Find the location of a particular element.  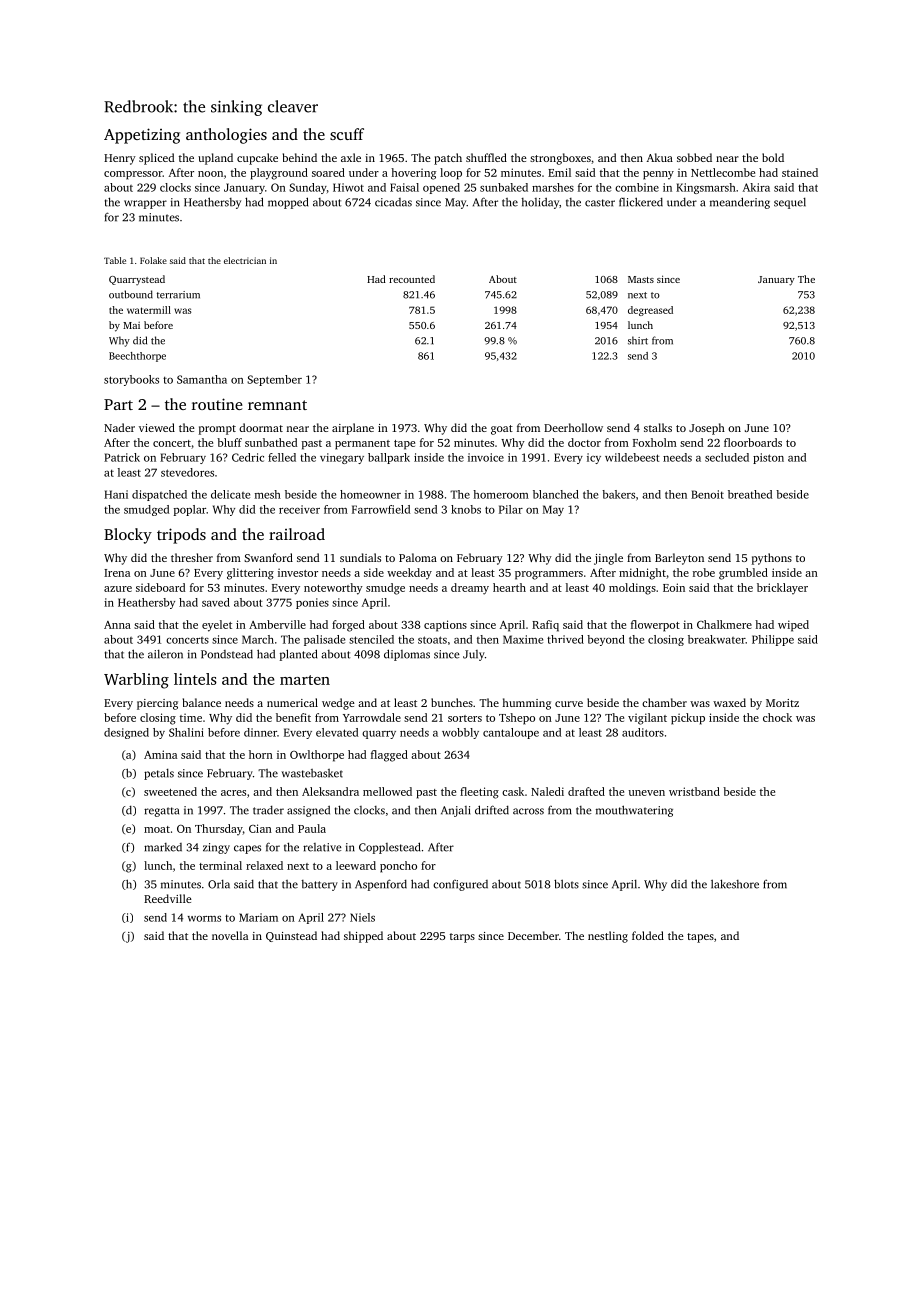

compressor is located at coordinates (133, 175).
